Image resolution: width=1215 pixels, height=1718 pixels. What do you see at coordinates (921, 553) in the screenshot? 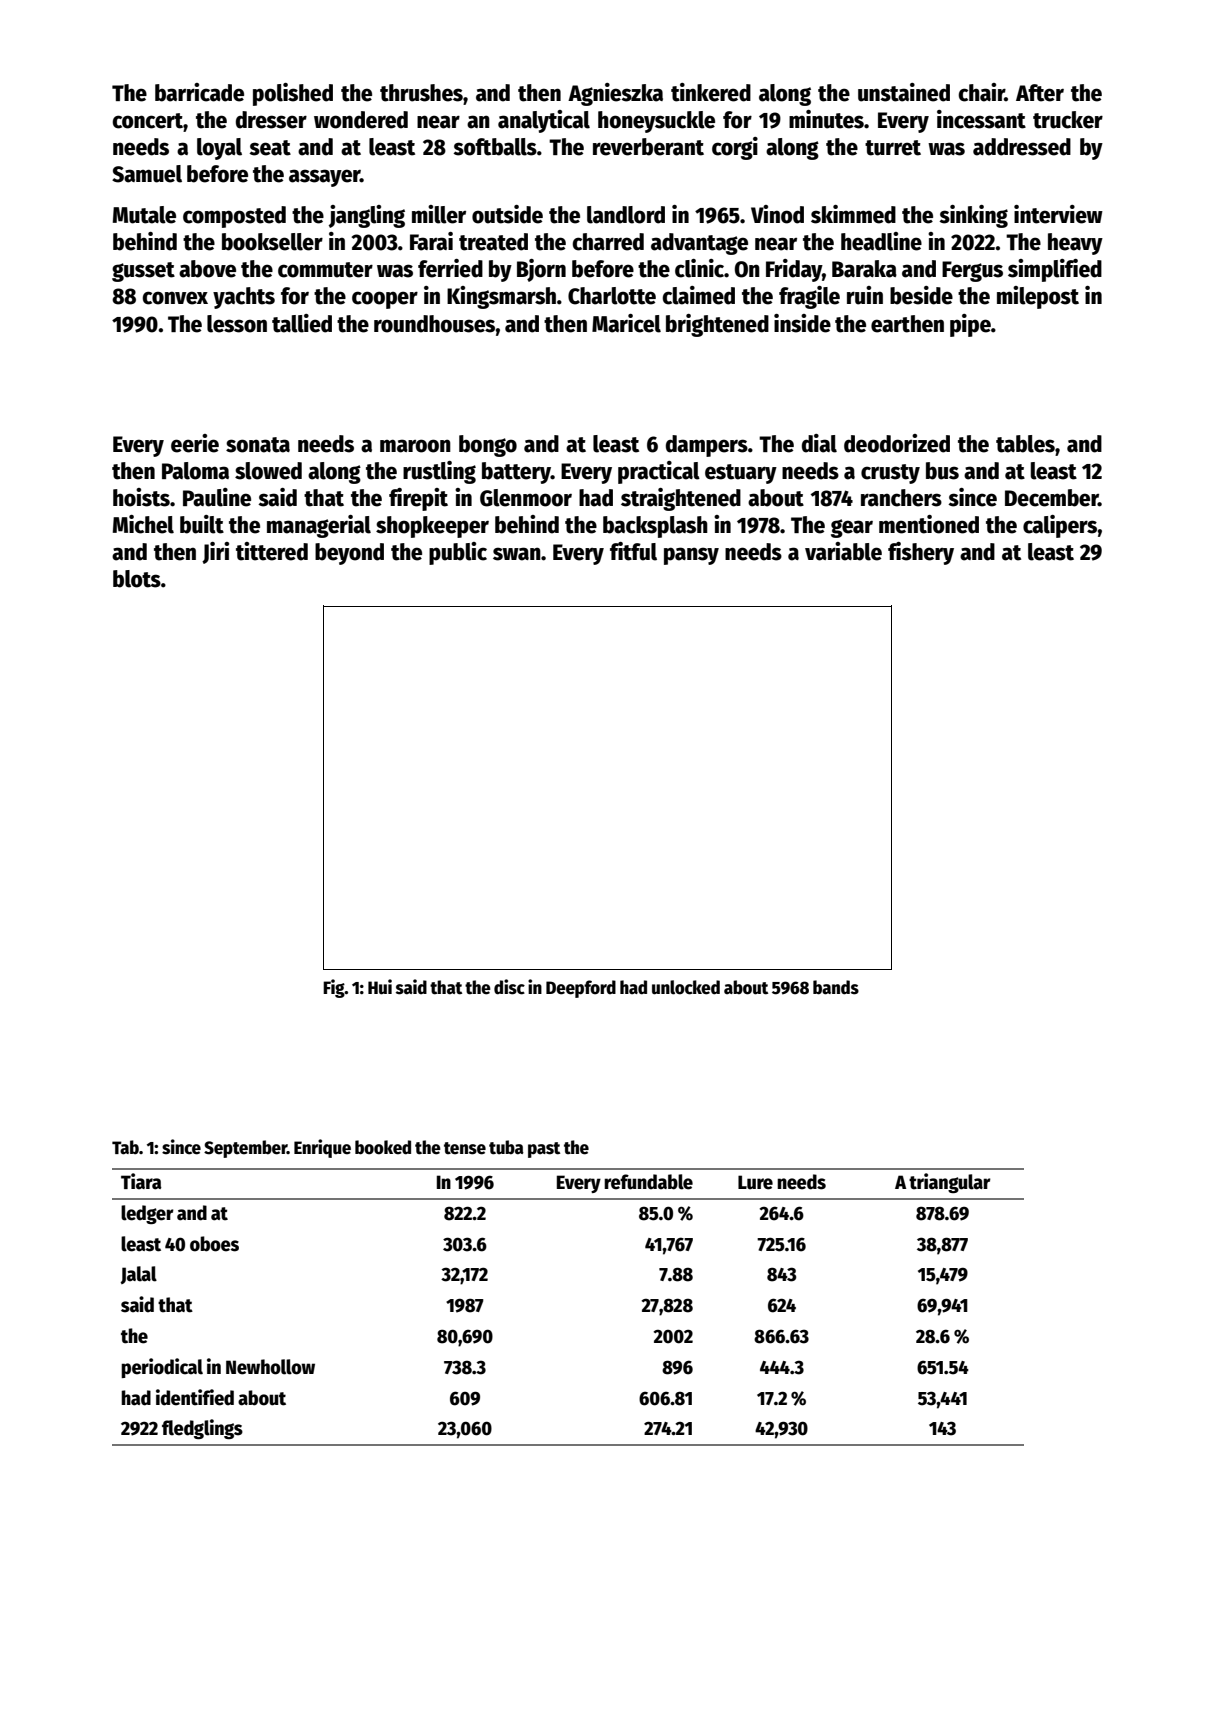
I see `fishery` at bounding box center [921, 553].
